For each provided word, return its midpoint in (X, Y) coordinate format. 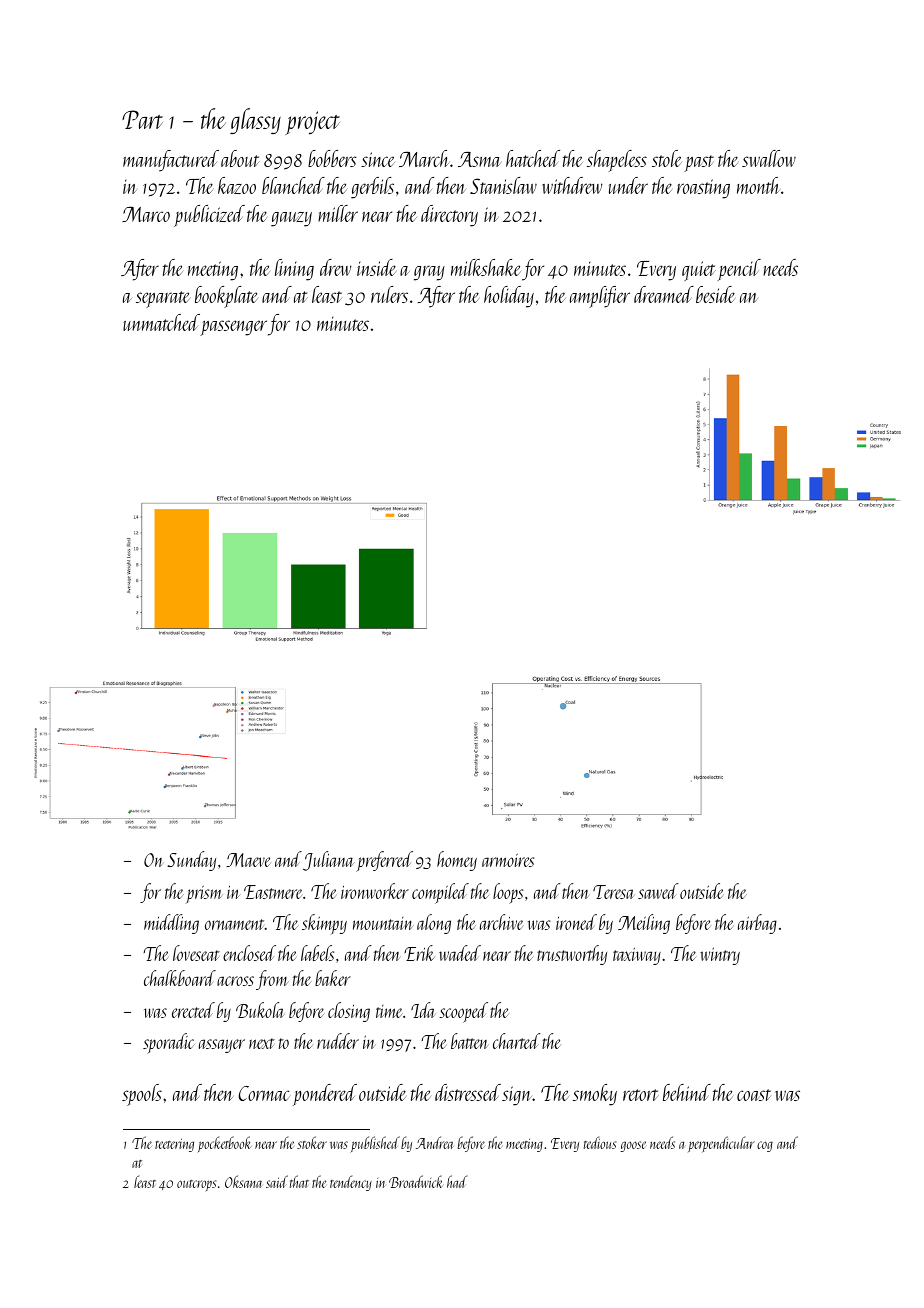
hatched (533, 158)
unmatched (161, 322)
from (272, 980)
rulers (389, 294)
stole (667, 158)
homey (457, 861)
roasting (703, 189)
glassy (255, 121)
